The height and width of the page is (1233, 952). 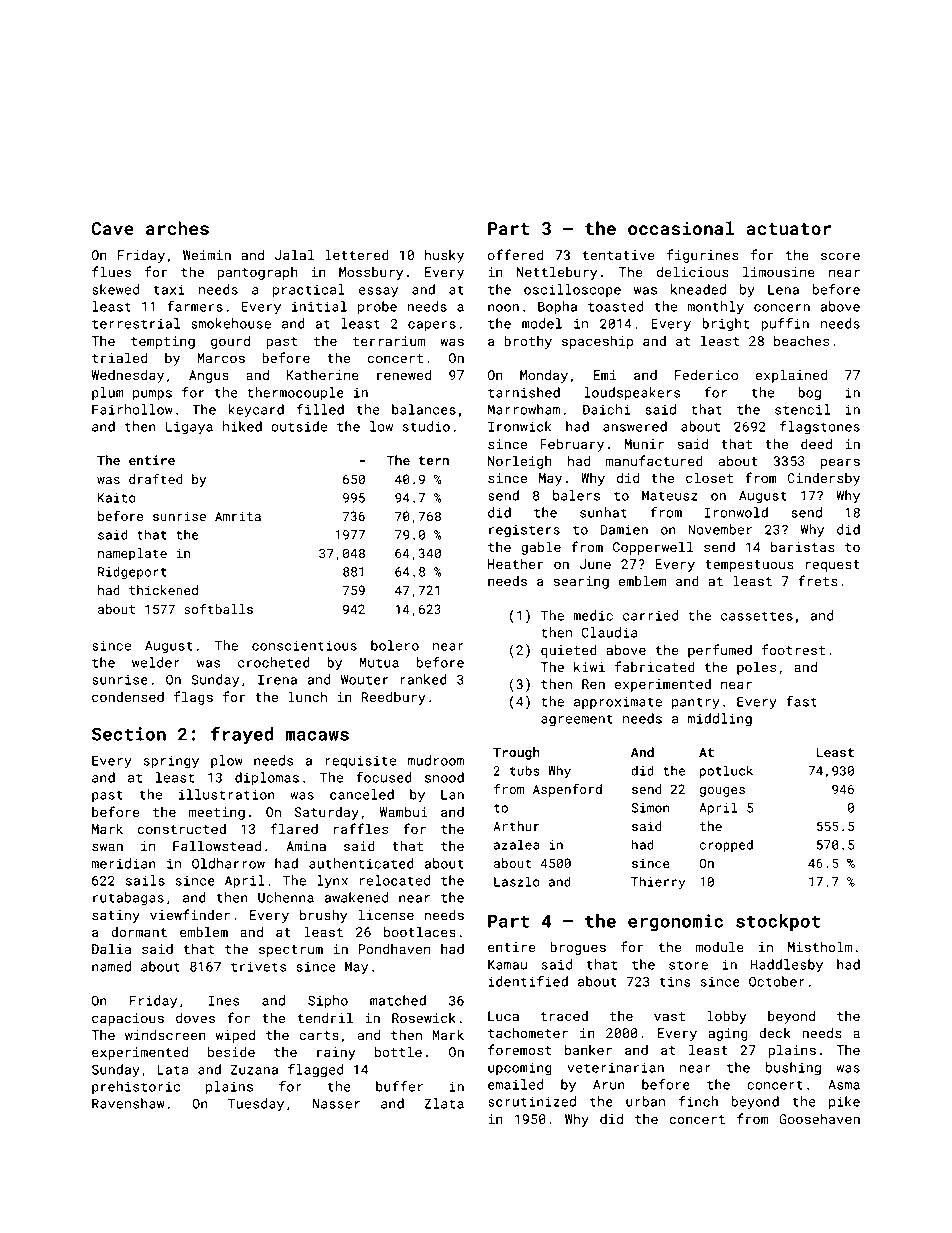 What do you see at coordinates (128, 1103) in the page?
I see `Ravenshaw` at bounding box center [128, 1103].
